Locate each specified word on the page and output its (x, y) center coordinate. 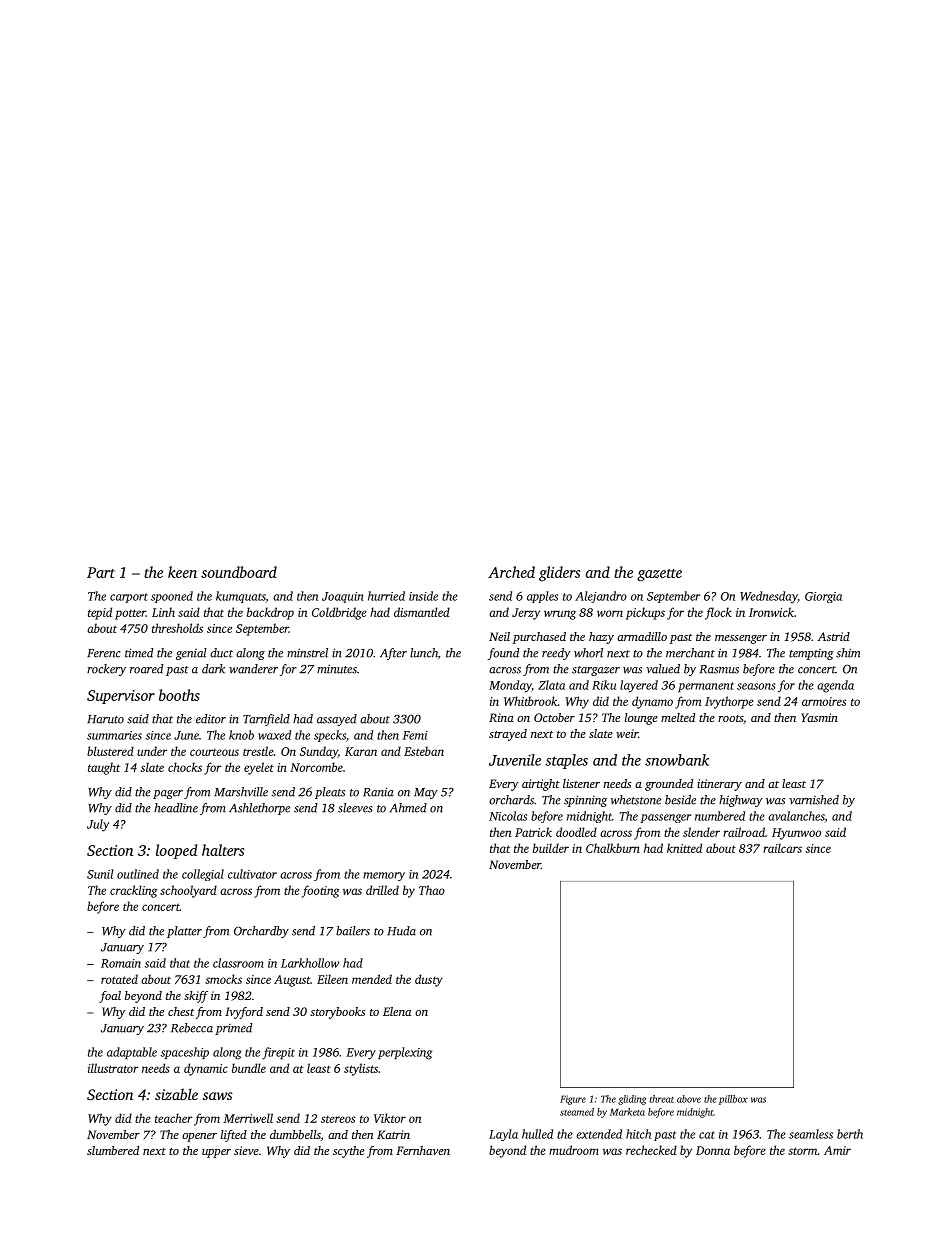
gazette (659, 575)
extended (599, 1134)
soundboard (239, 572)
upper (216, 1153)
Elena (397, 1011)
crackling (134, 891)
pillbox (733, 1100)
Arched (511, 572)
